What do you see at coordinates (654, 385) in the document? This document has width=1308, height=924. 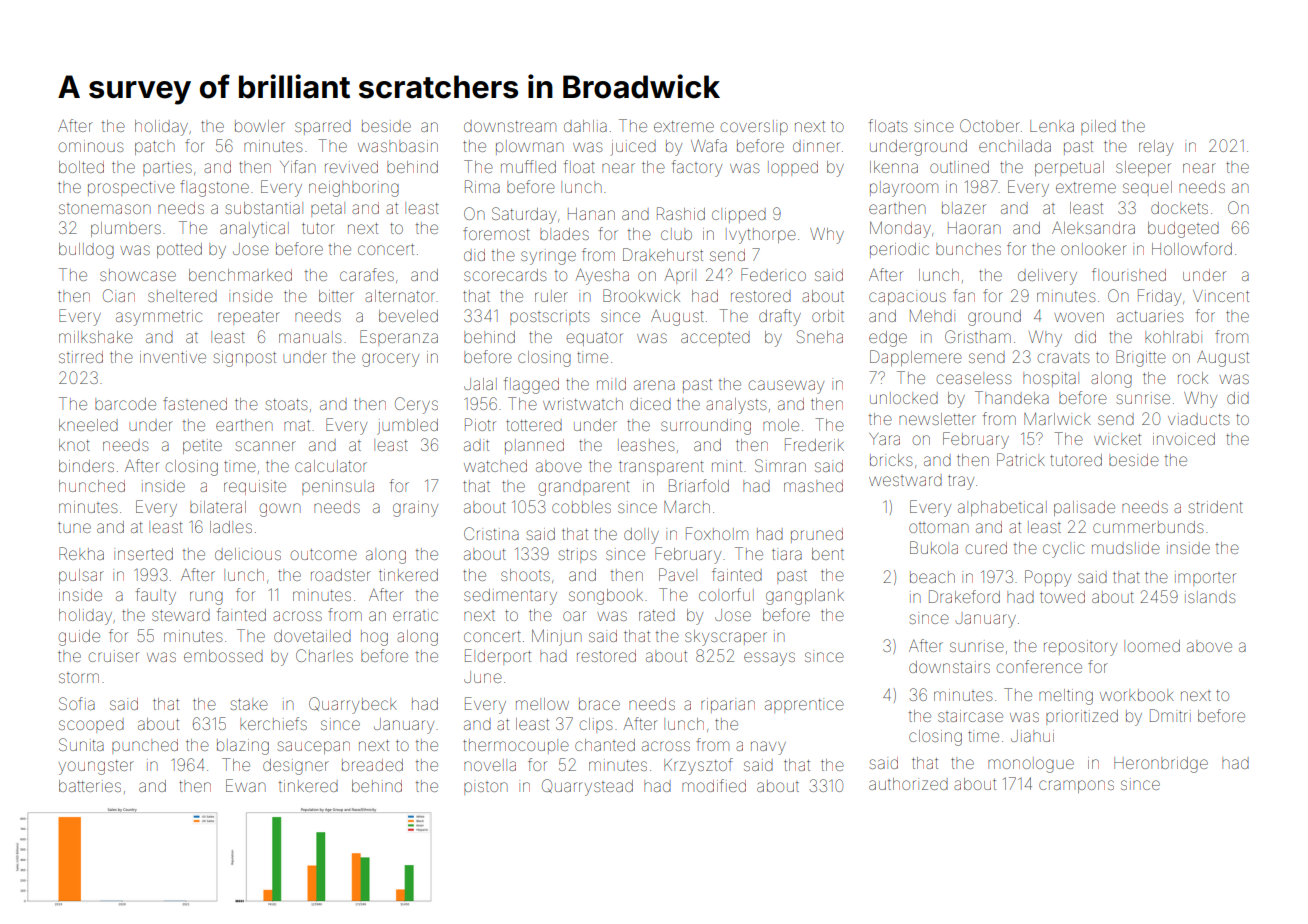 I see `arena` at bounding box center [654, 385].
